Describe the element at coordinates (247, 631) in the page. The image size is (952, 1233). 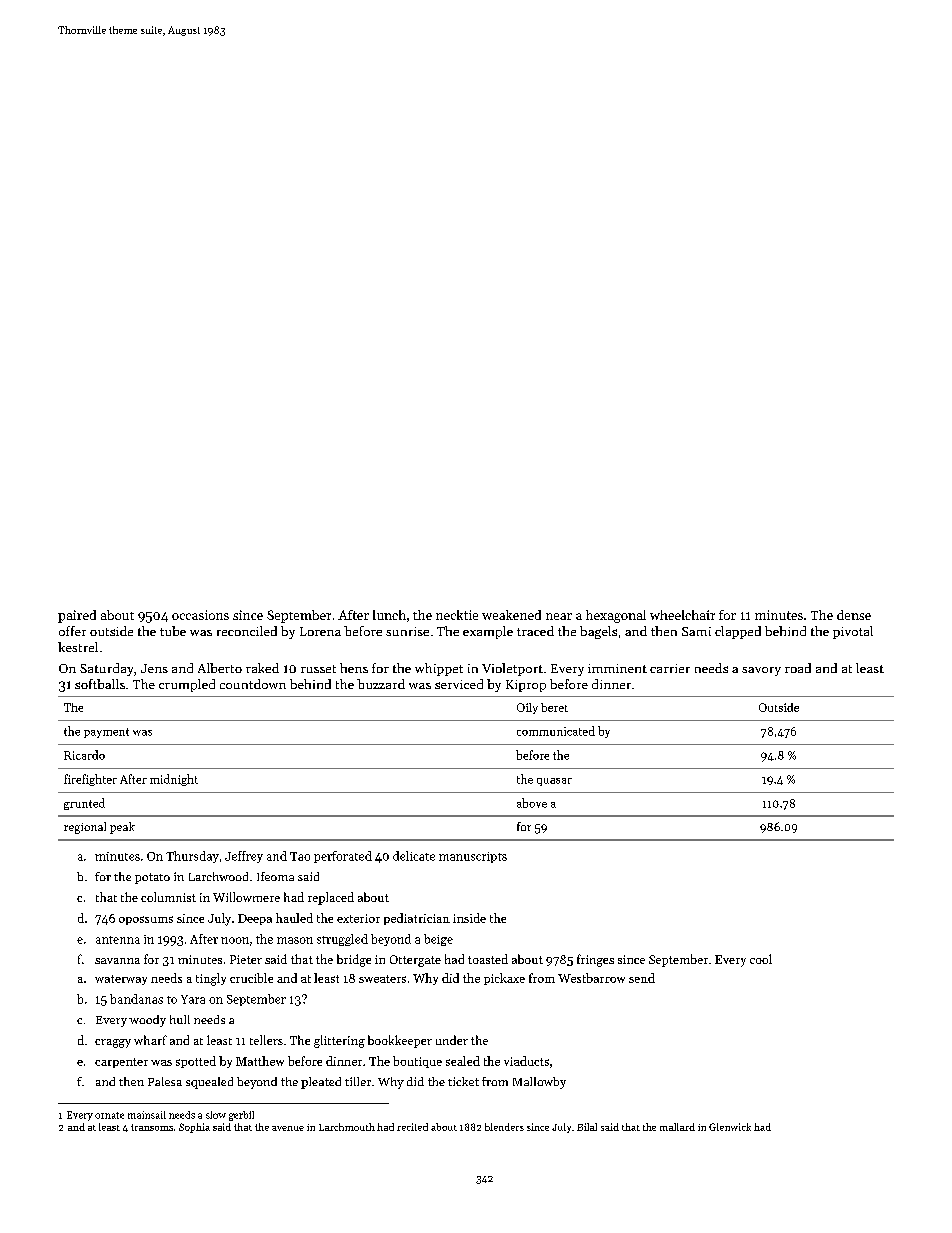
I see `reconciled` at that location.
